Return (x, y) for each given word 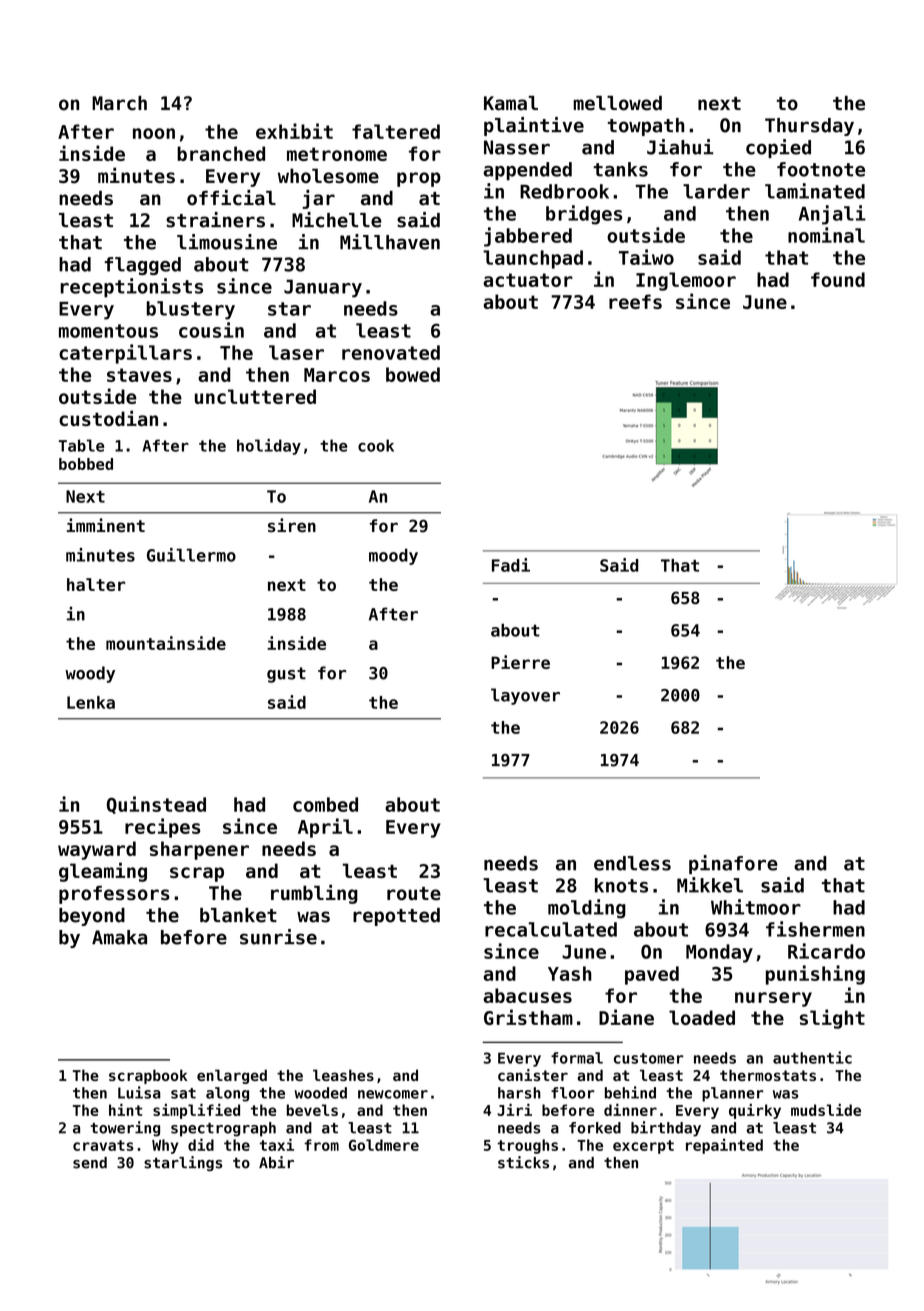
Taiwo (646, 257)
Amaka (119, 937)
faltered (396, 131)
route (414, 894)
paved (652, 975)
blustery (191, 310)
